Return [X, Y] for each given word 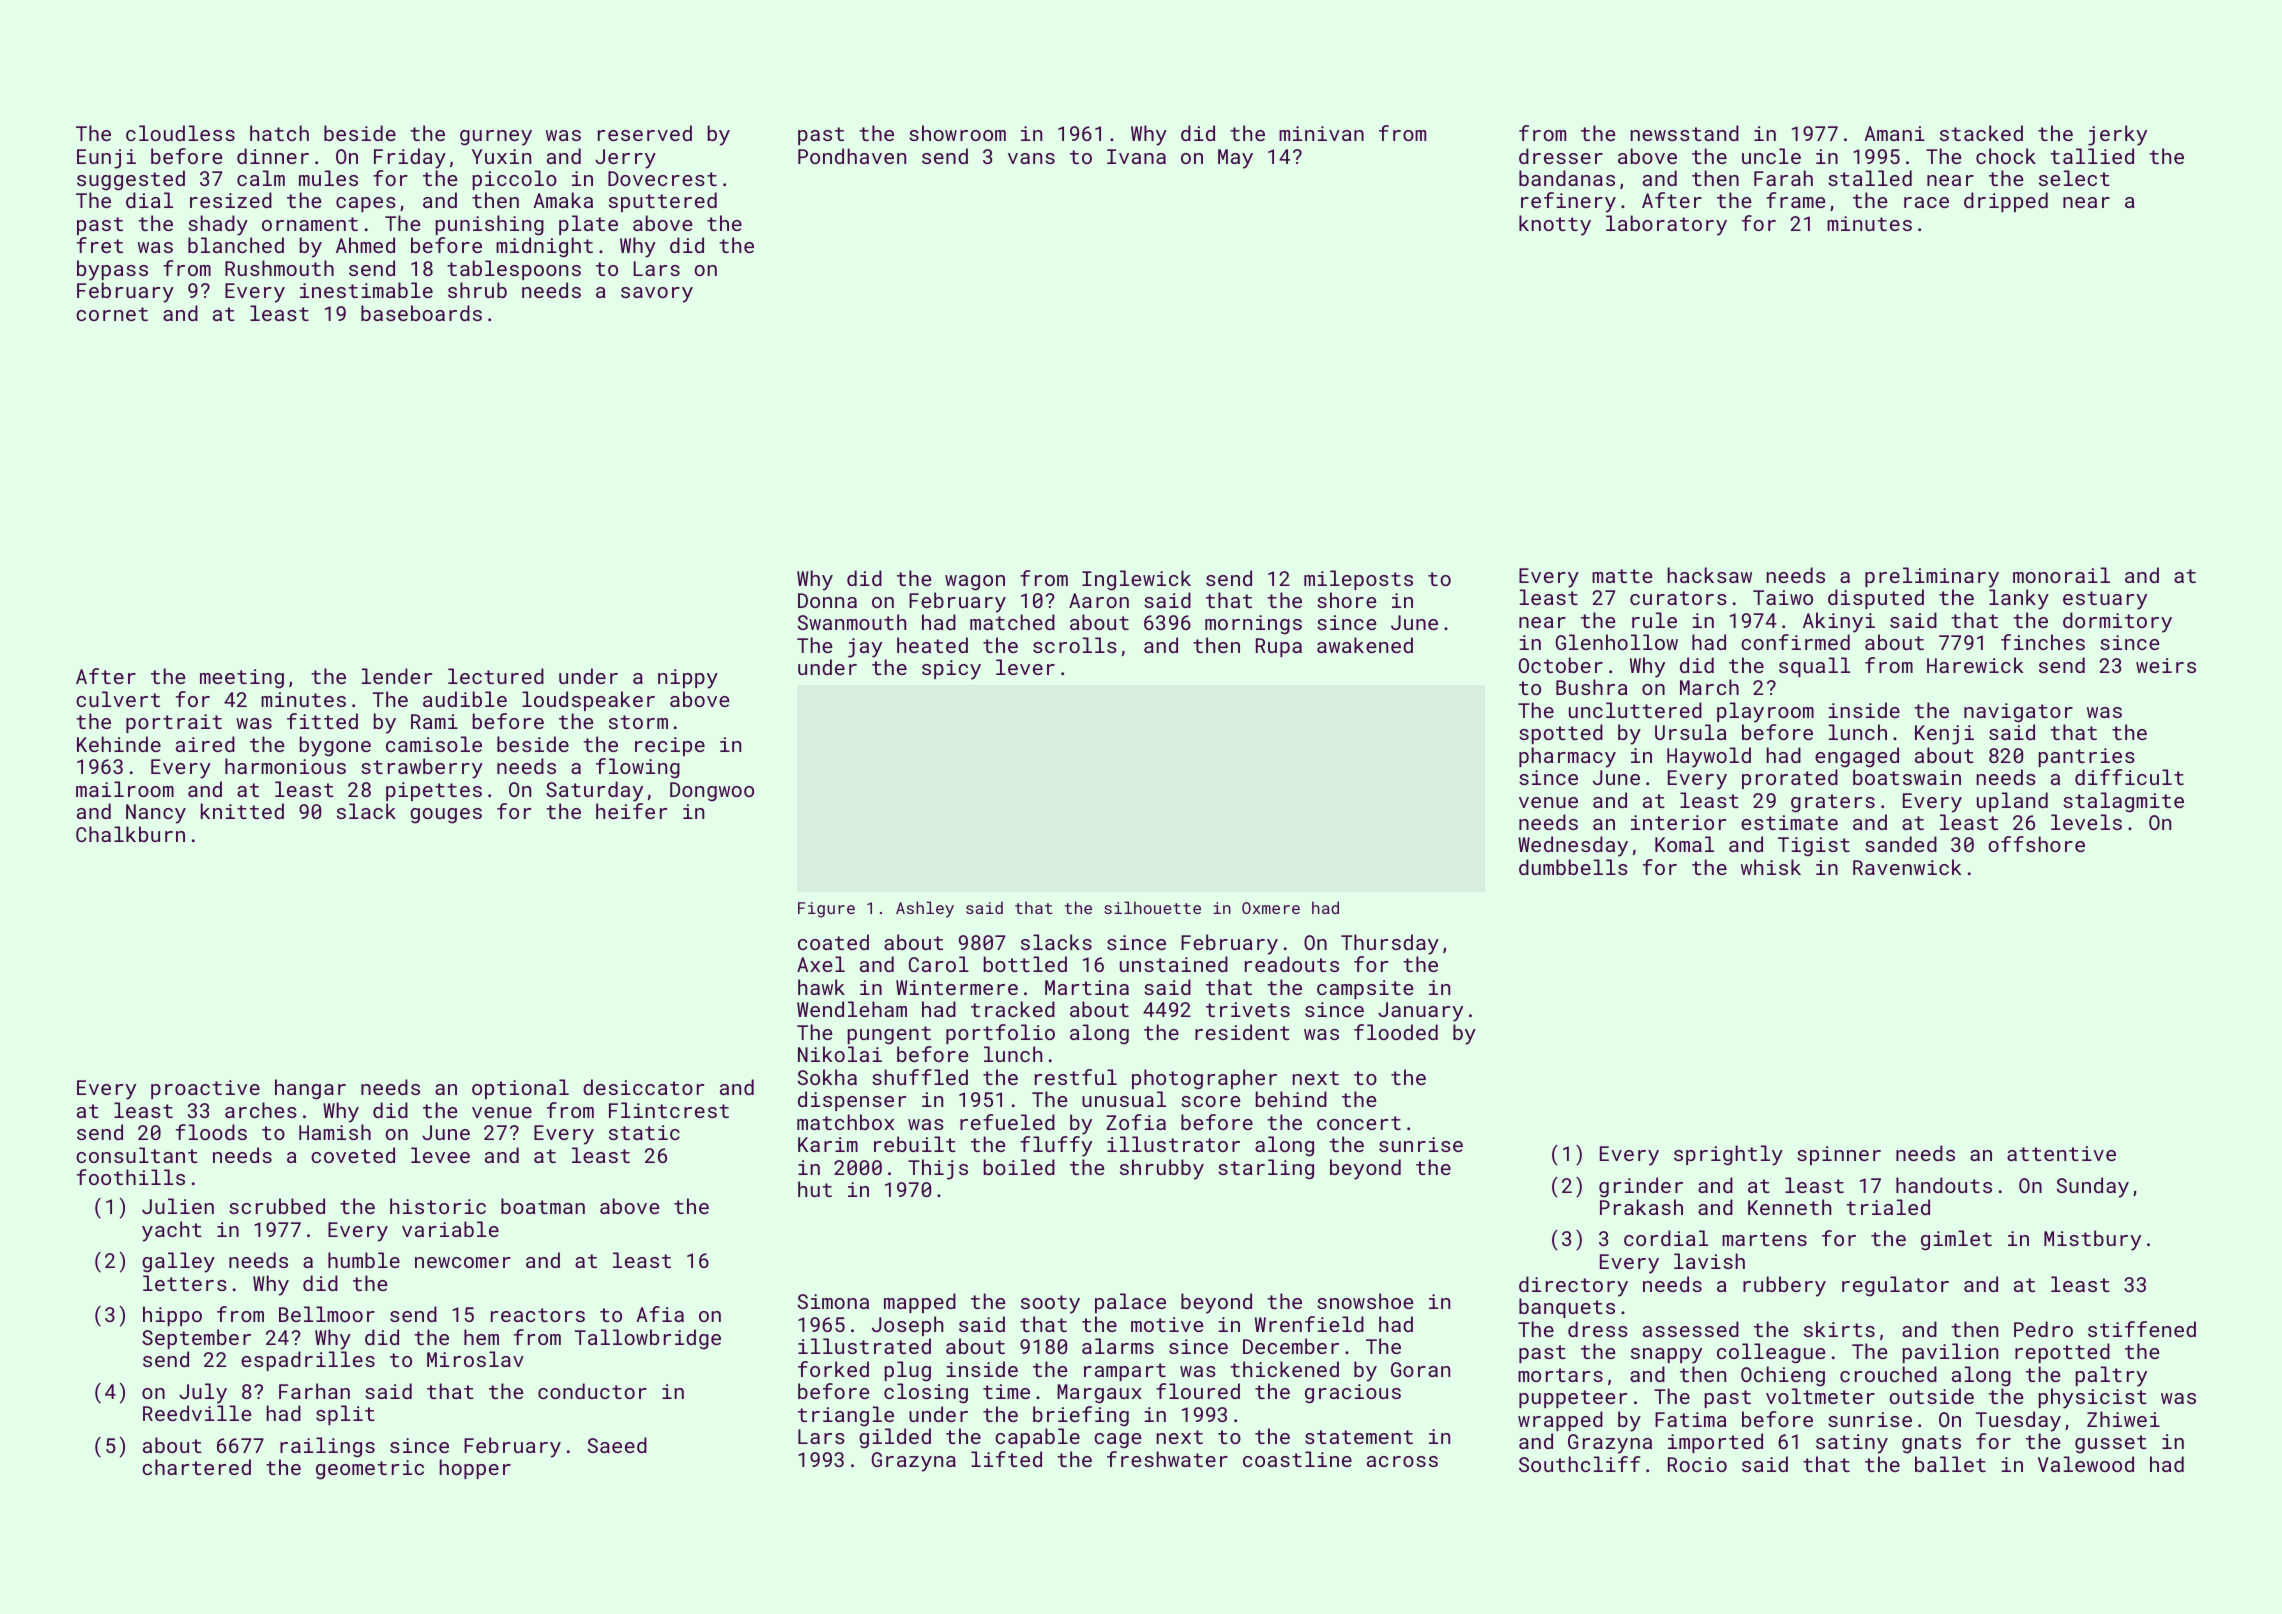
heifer [631, 811]
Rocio [1697, 1464]
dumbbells [1573, 867]
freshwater [1167, 1459]
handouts [1944, 1185]
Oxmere [1271, 908]
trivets [1248, 1009]
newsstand [1685, 133]
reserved [645, 133]
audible [465, 699]
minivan [1321, 133]
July [203, 1393]
